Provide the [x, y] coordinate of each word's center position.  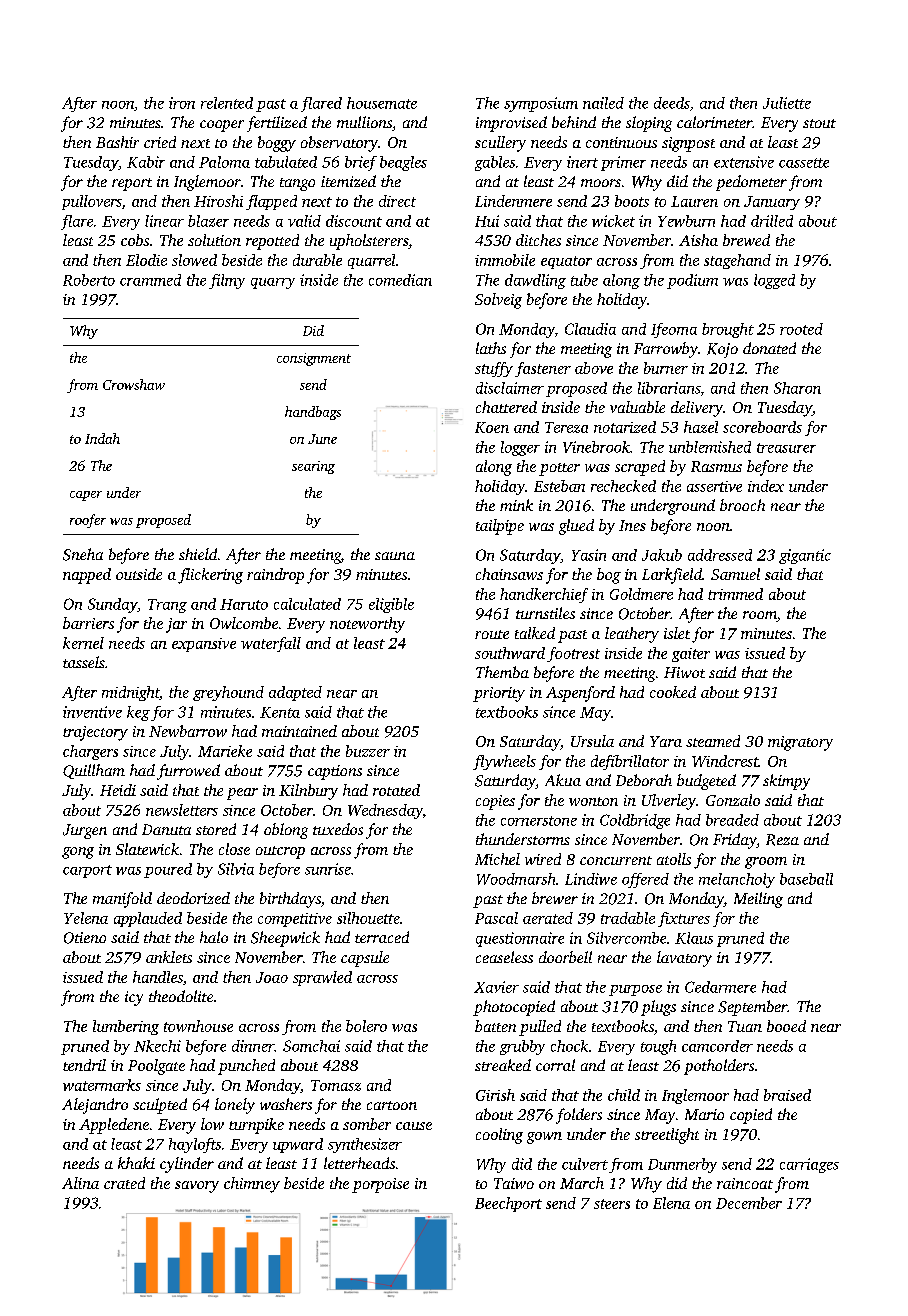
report [132, 184]
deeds [672, 103]
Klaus [694, 938]
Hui [487, 221]
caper [86, 496]
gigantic [805, 556]
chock [569, 1046]
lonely [235, 1106]
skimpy [786, 782]
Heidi [118, 790]
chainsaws [509, 574]
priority [499, 694]
